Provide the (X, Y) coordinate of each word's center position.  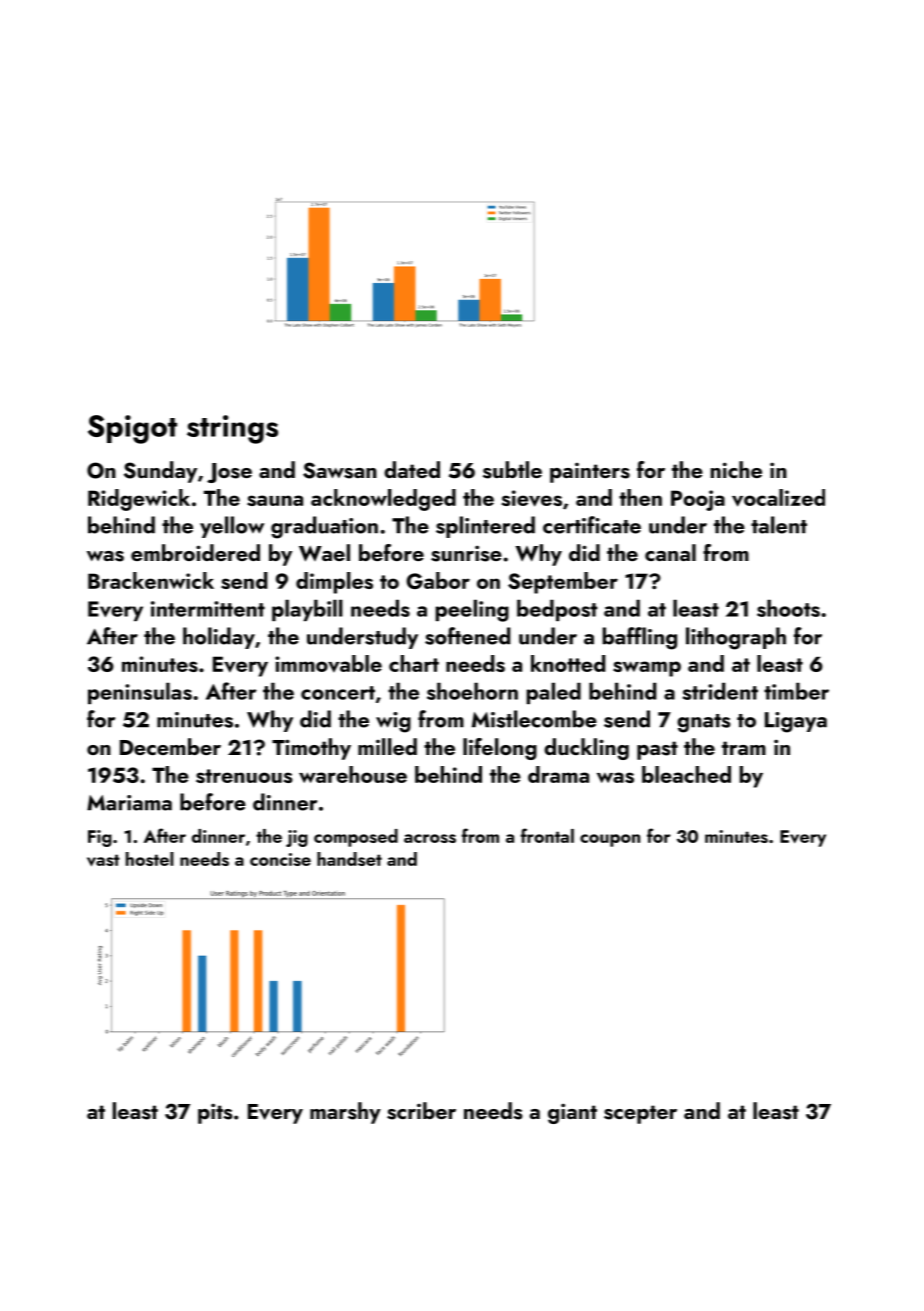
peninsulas (140, 693)
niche (736, 469)
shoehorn (472, 691)
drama (558, 774)
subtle (512, 470)
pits (215, 1113)
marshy (345, 1113)
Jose (229, 473)
